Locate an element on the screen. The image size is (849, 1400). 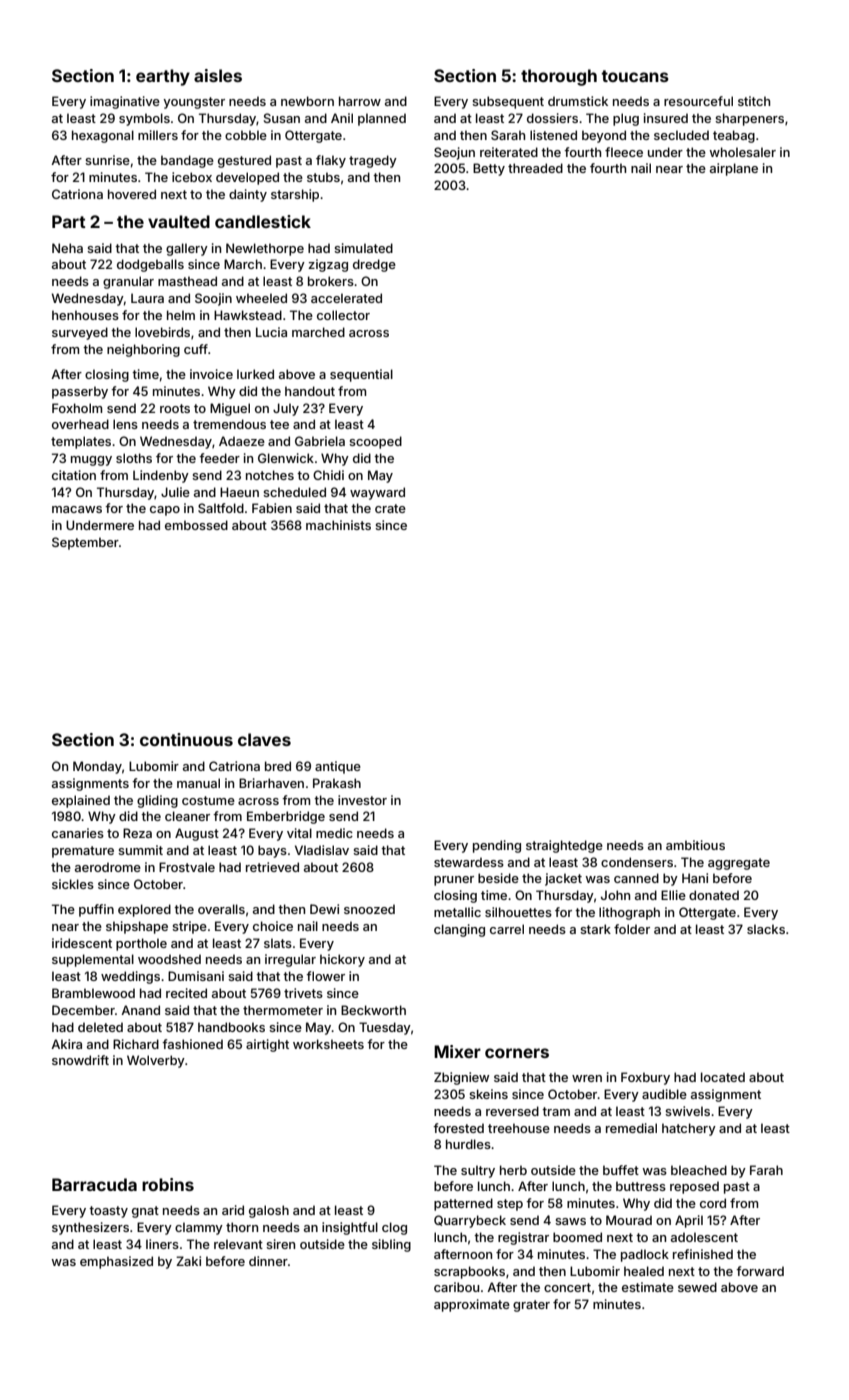
stark is located at coordinates (595, 929).
